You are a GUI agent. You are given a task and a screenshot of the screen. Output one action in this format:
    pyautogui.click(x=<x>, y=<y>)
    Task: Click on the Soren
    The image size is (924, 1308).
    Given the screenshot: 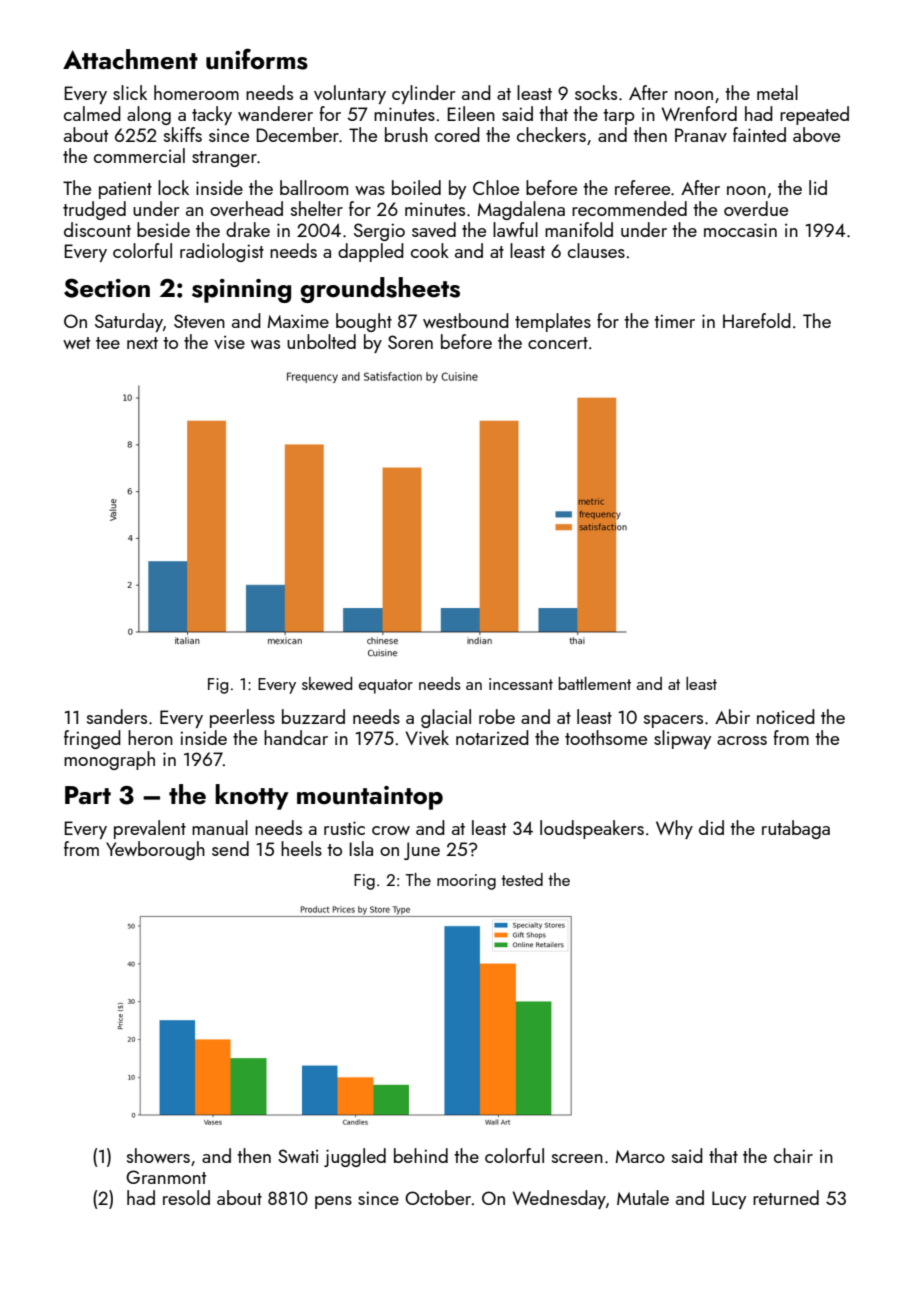 What is the action you would take?
    pyautogui.click(x=410, y=342)
